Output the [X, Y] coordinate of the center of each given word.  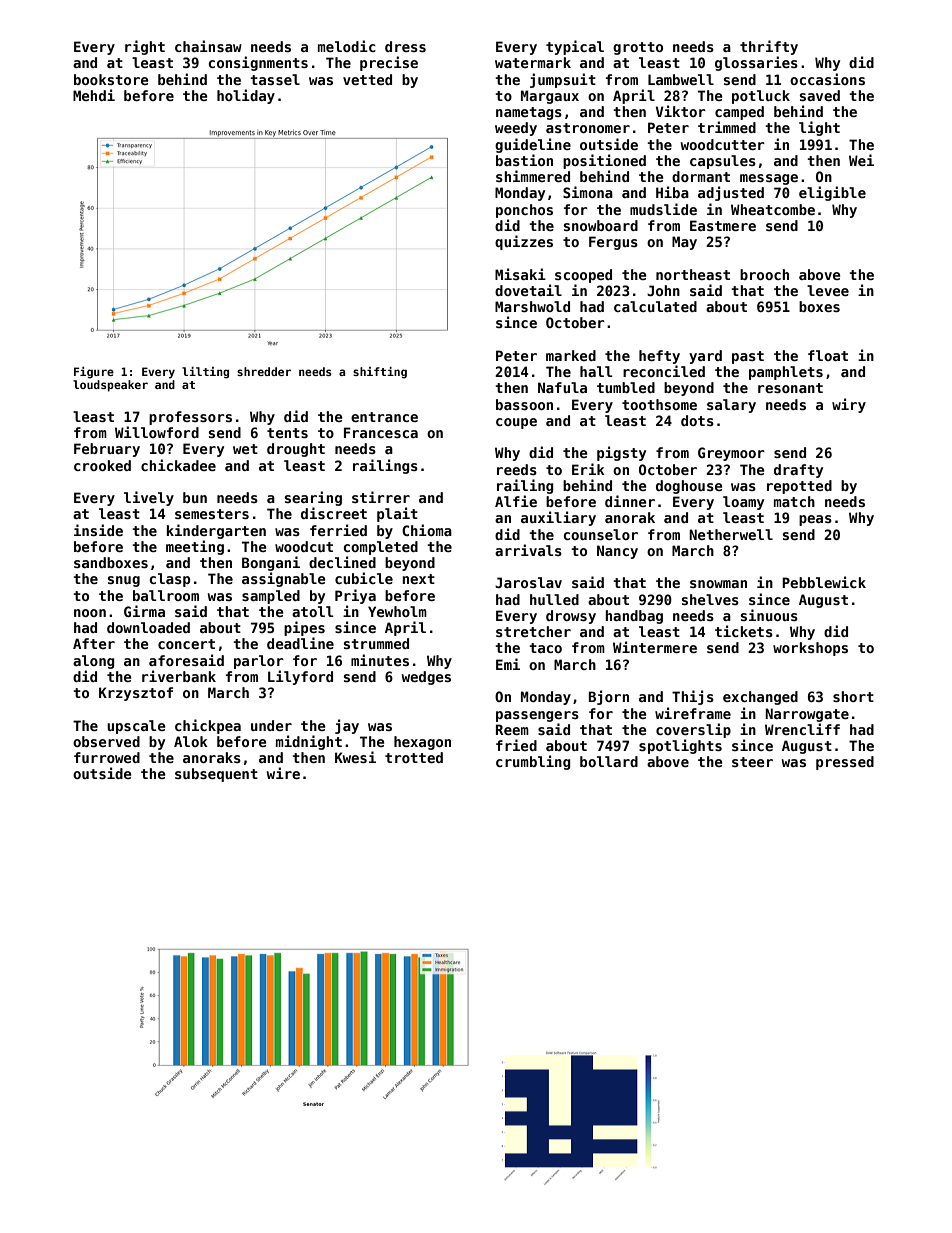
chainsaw [208, 46]
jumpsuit [563, 80]
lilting [205, 373]
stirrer [381, 497]
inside [98, 530]
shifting [380, 373]
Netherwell [731, 534]
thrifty [769, 47]
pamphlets [786, 373]
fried [516, 745]
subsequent [216, 775]
